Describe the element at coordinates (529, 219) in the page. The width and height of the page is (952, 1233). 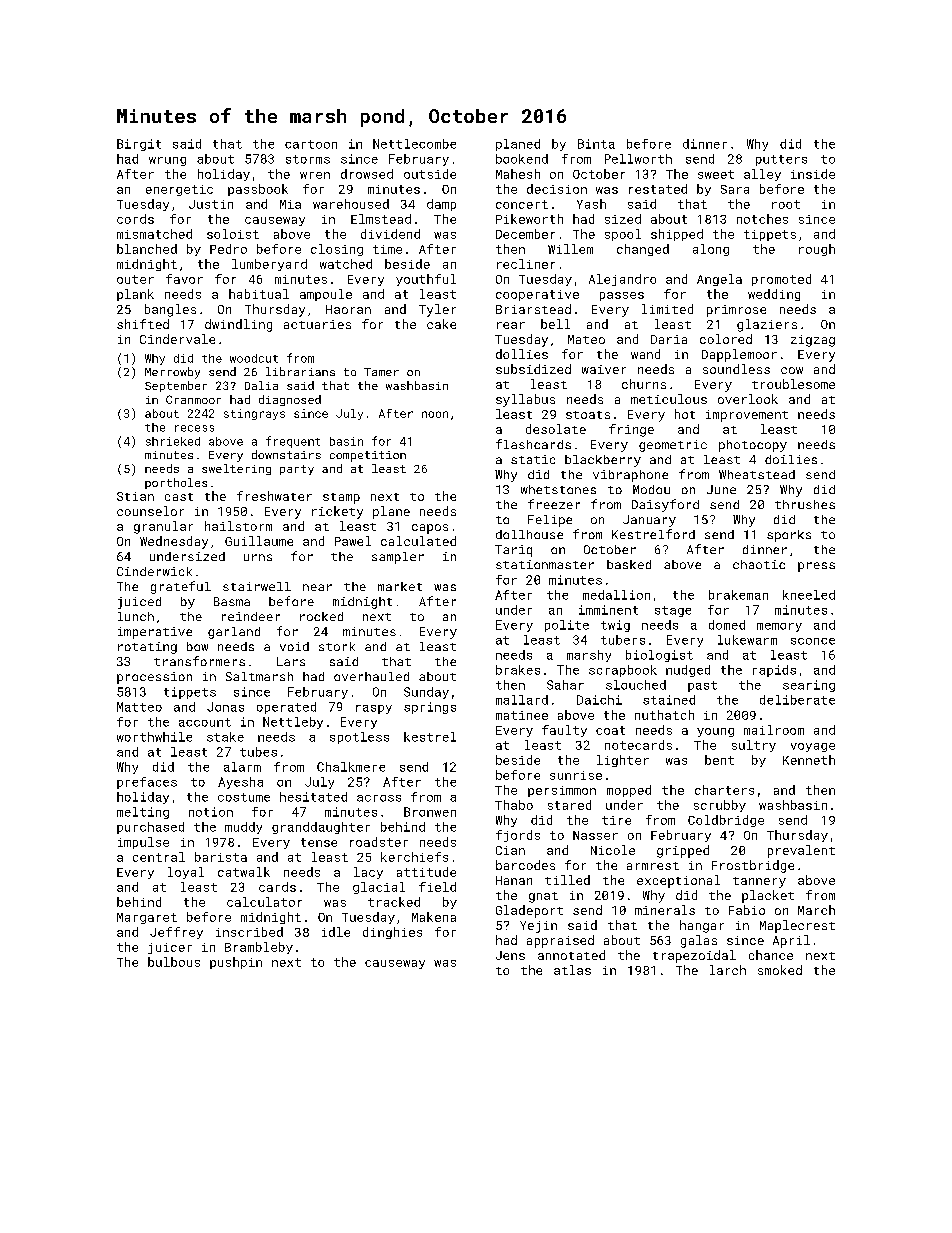
I see `Pikeworth` at that location.
